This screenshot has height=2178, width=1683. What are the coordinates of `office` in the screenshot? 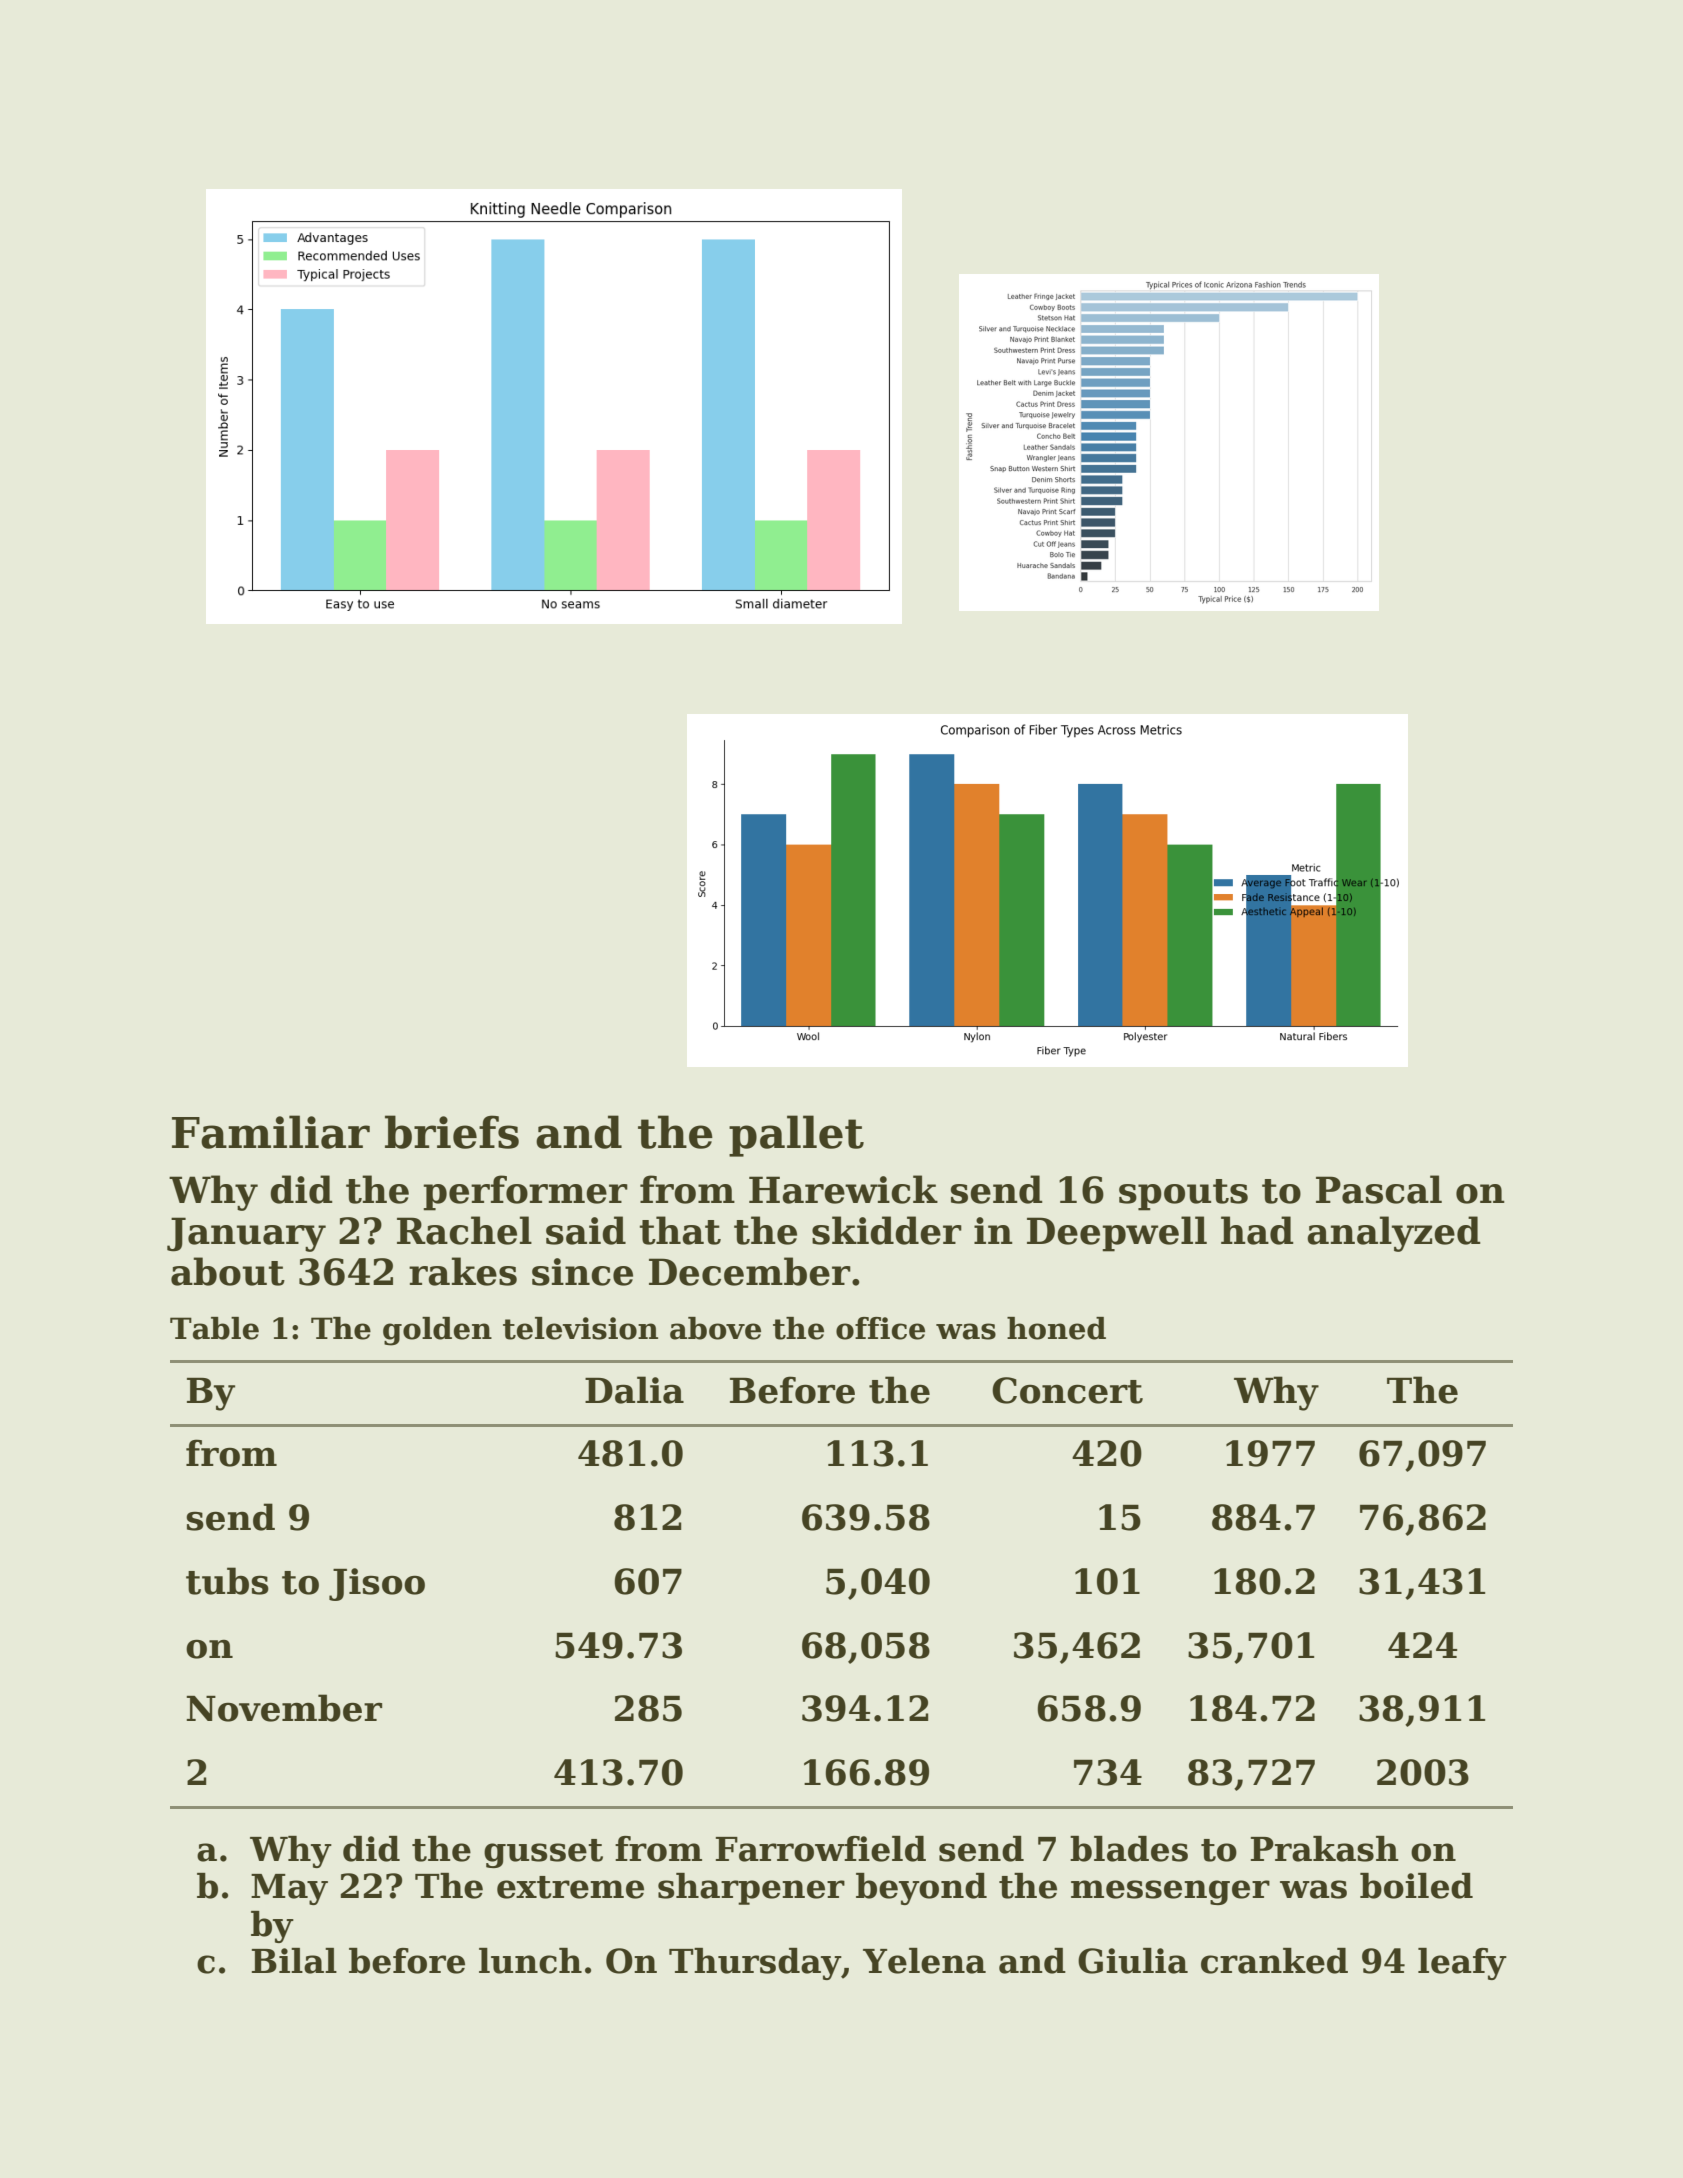 It's located at (880, 1328).
